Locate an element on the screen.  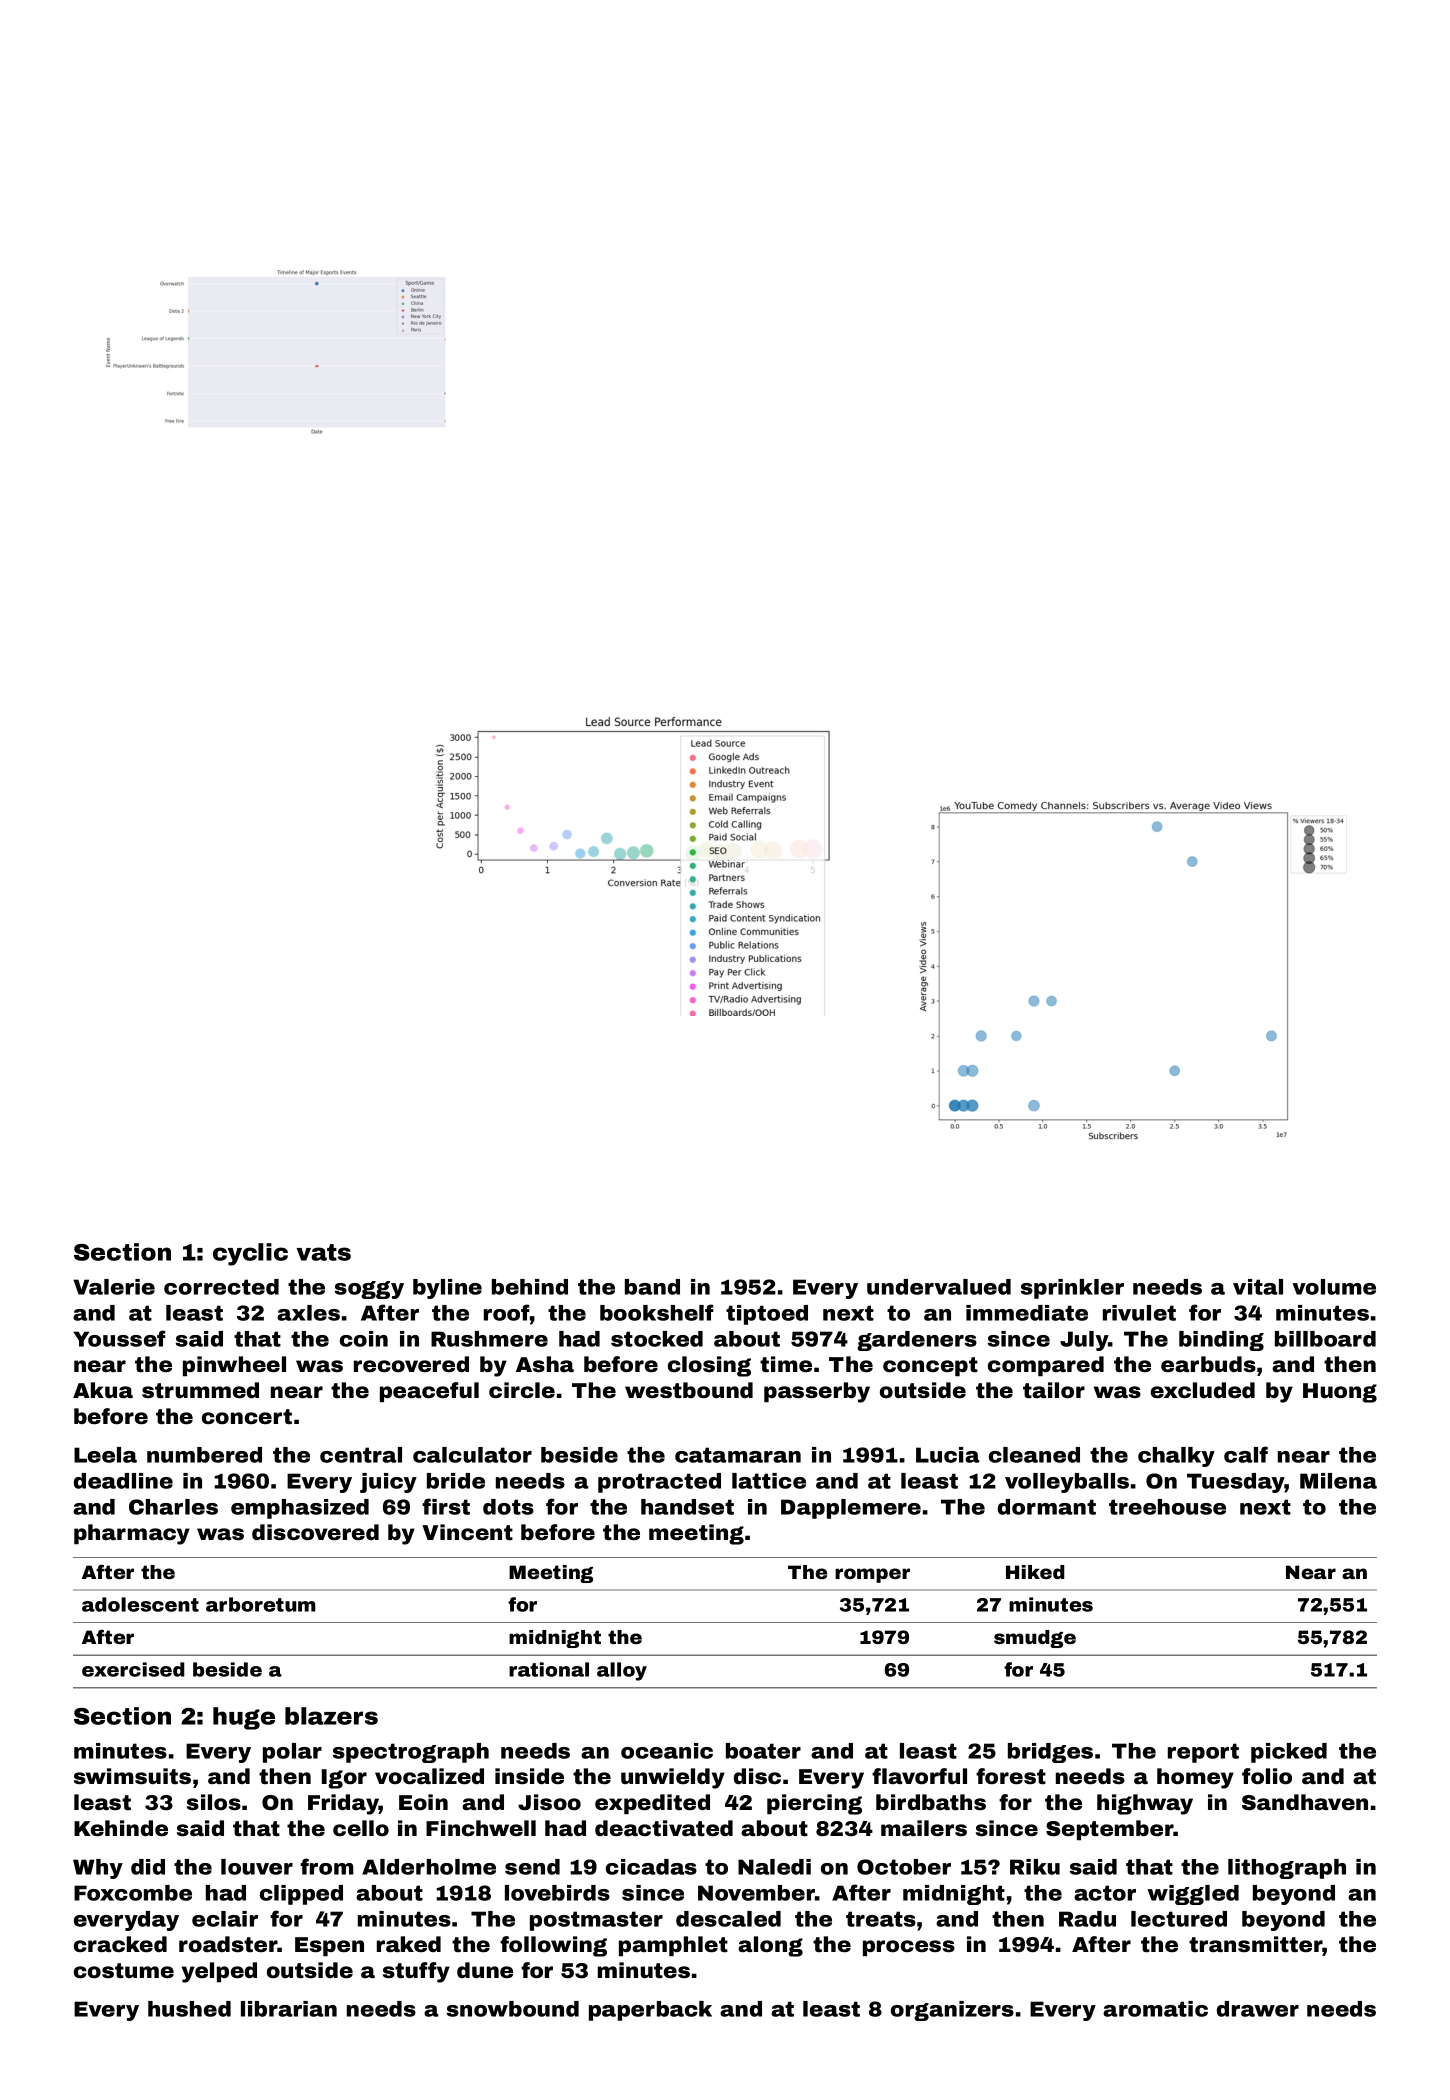
mailers is located at coordinates (924, 1828).
